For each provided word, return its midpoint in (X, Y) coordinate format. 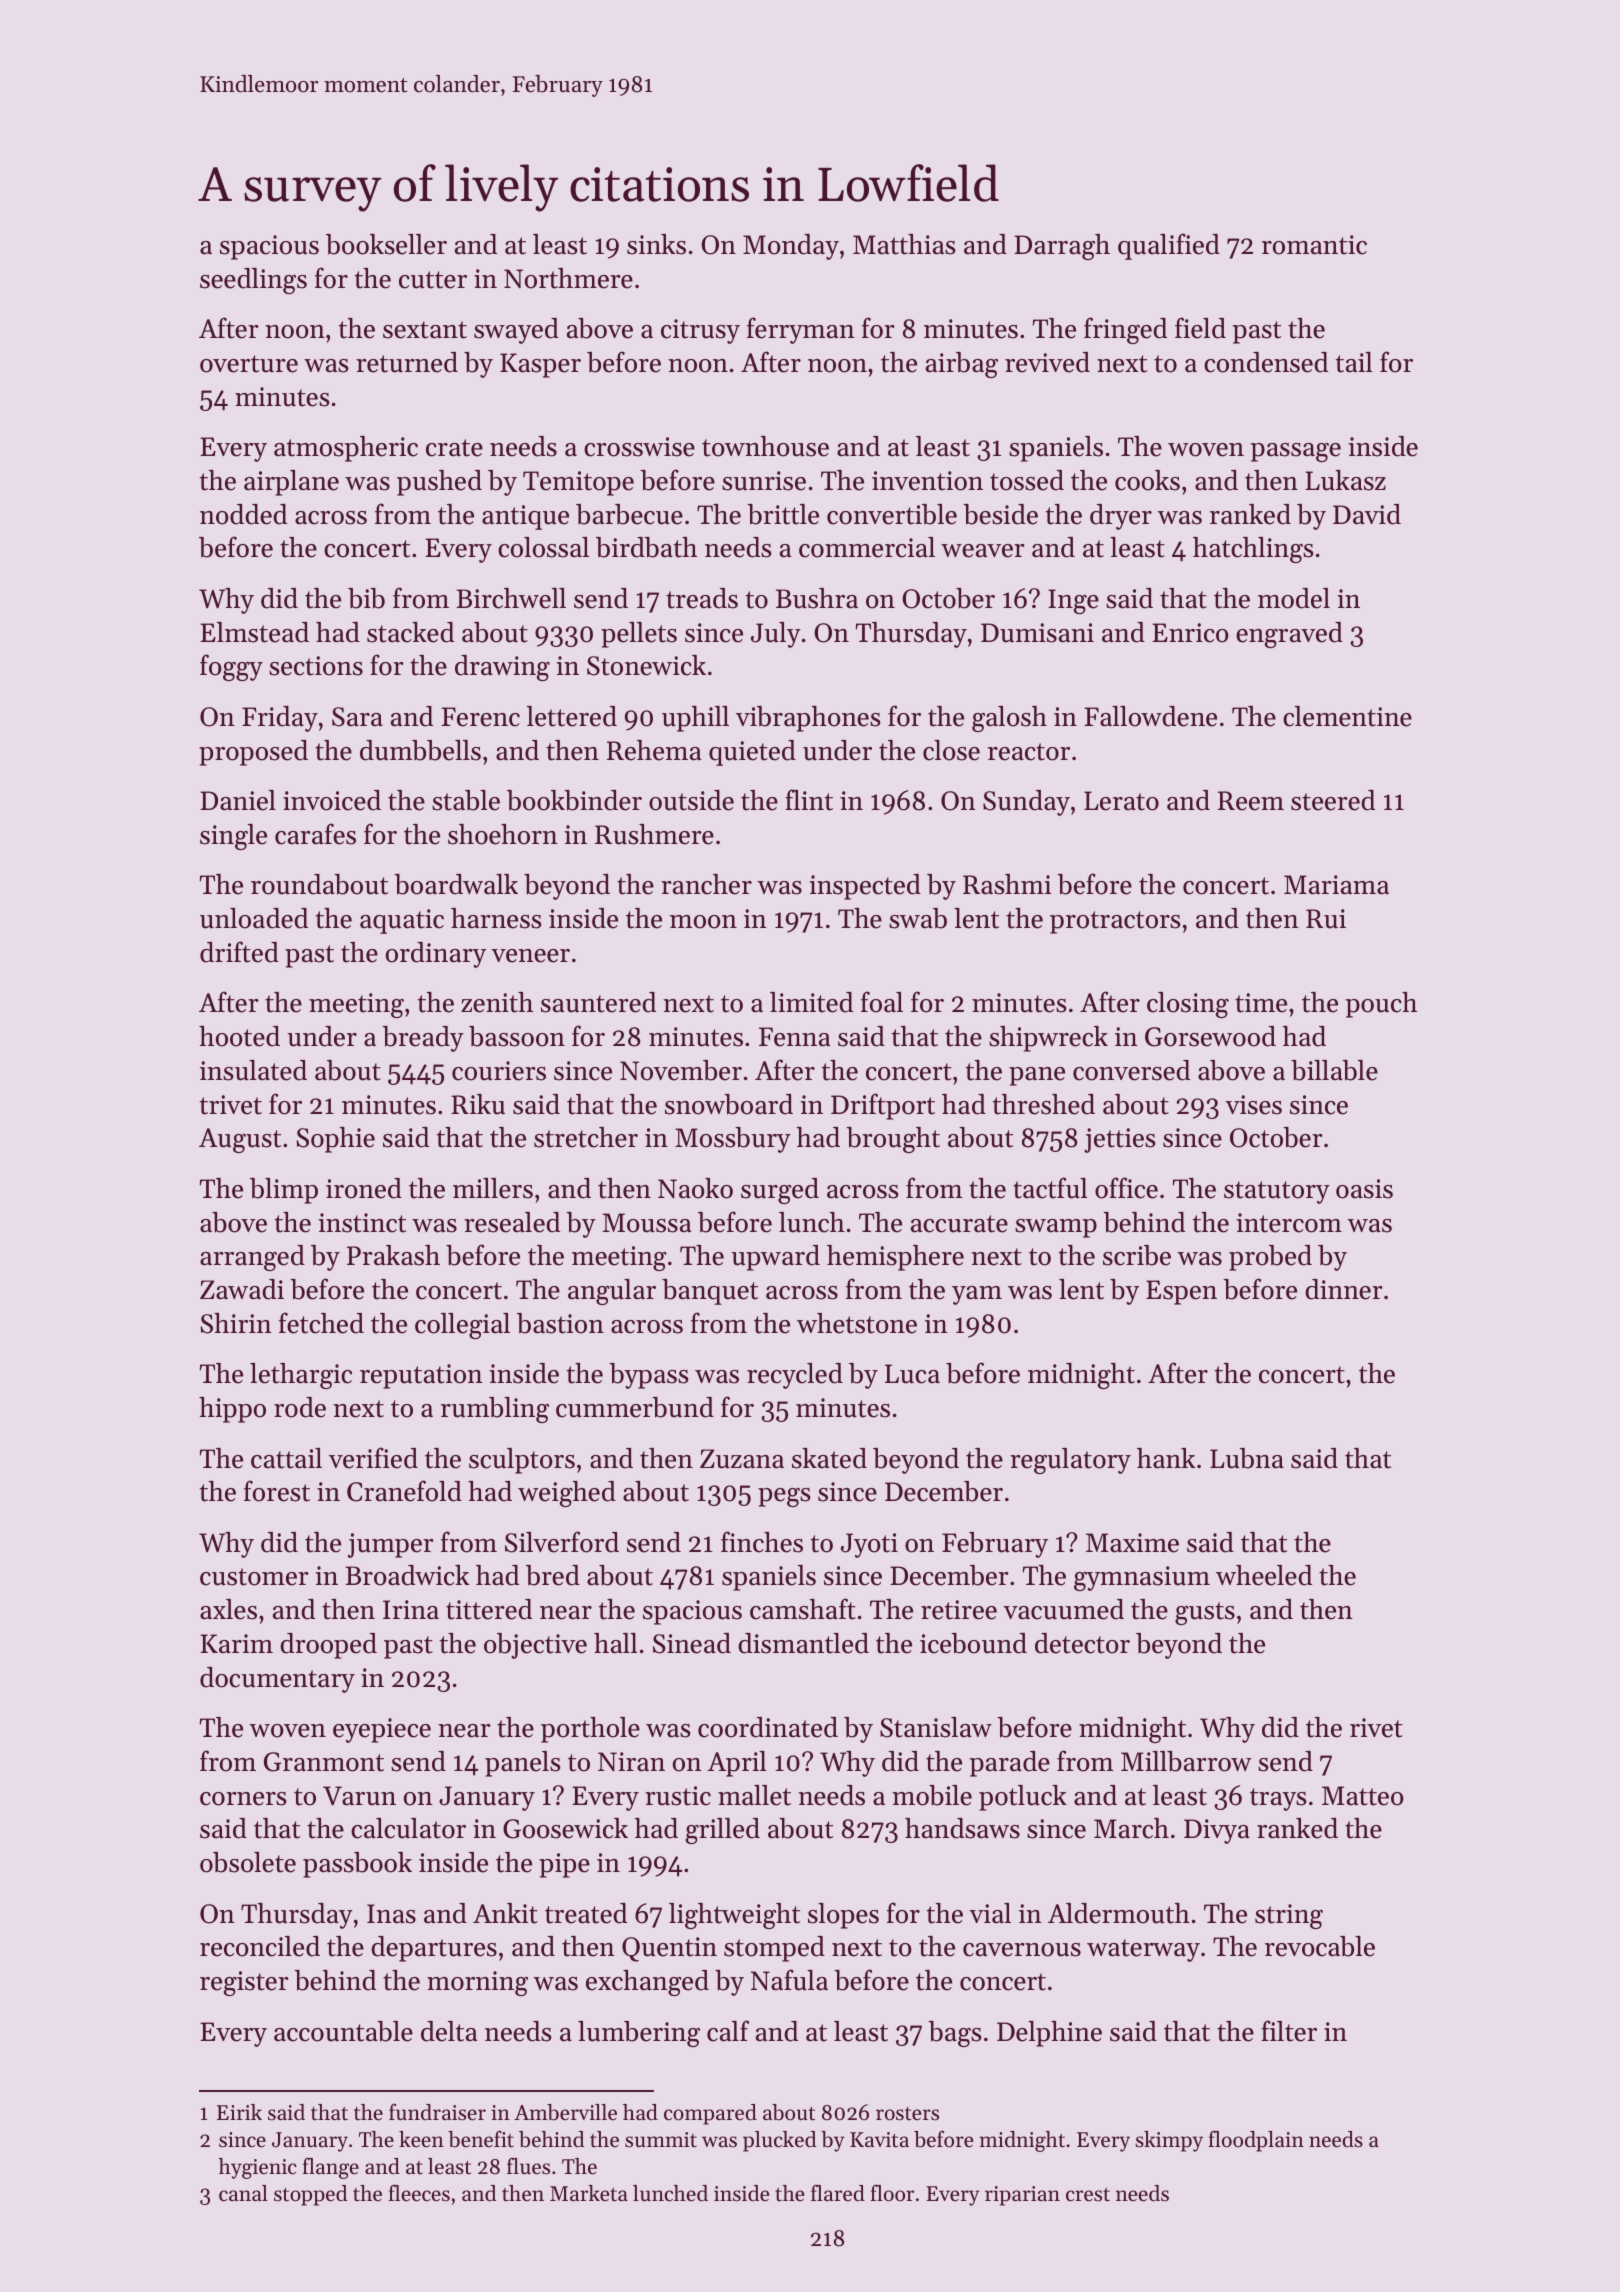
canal (243, 2193)
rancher (706, 884)
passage (1296, 452)
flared (838, 2193)
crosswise (639, 447)
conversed (1131, 1070)
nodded (243, 514)
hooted (239, 1036)
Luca (912, 1374)
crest (1088, 2195)
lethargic (301, 1376)
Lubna (1247, 1458)
